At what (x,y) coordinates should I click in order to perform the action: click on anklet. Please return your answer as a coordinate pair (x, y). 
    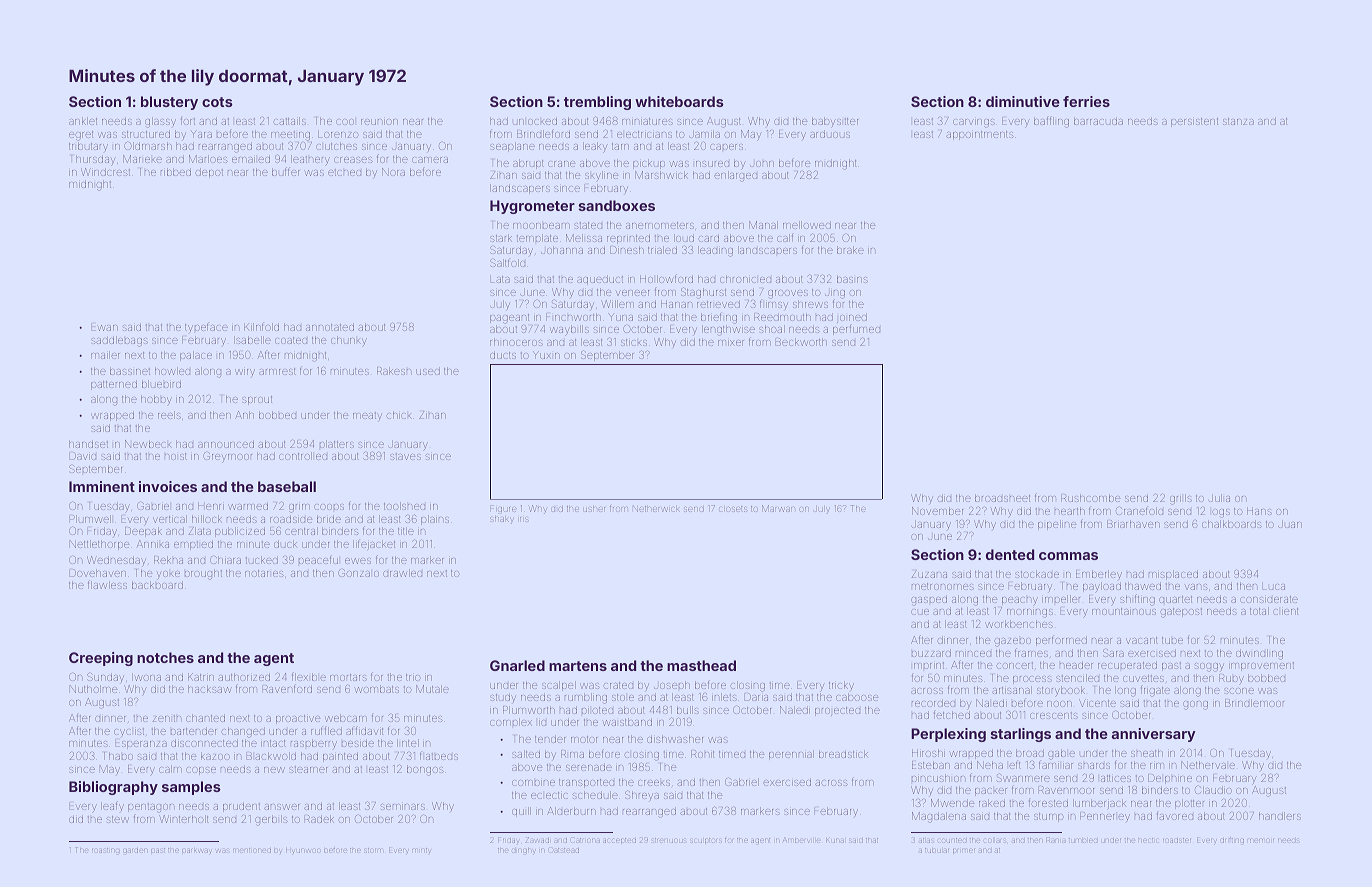
    Looking at the image, I should click on (83, 121).
